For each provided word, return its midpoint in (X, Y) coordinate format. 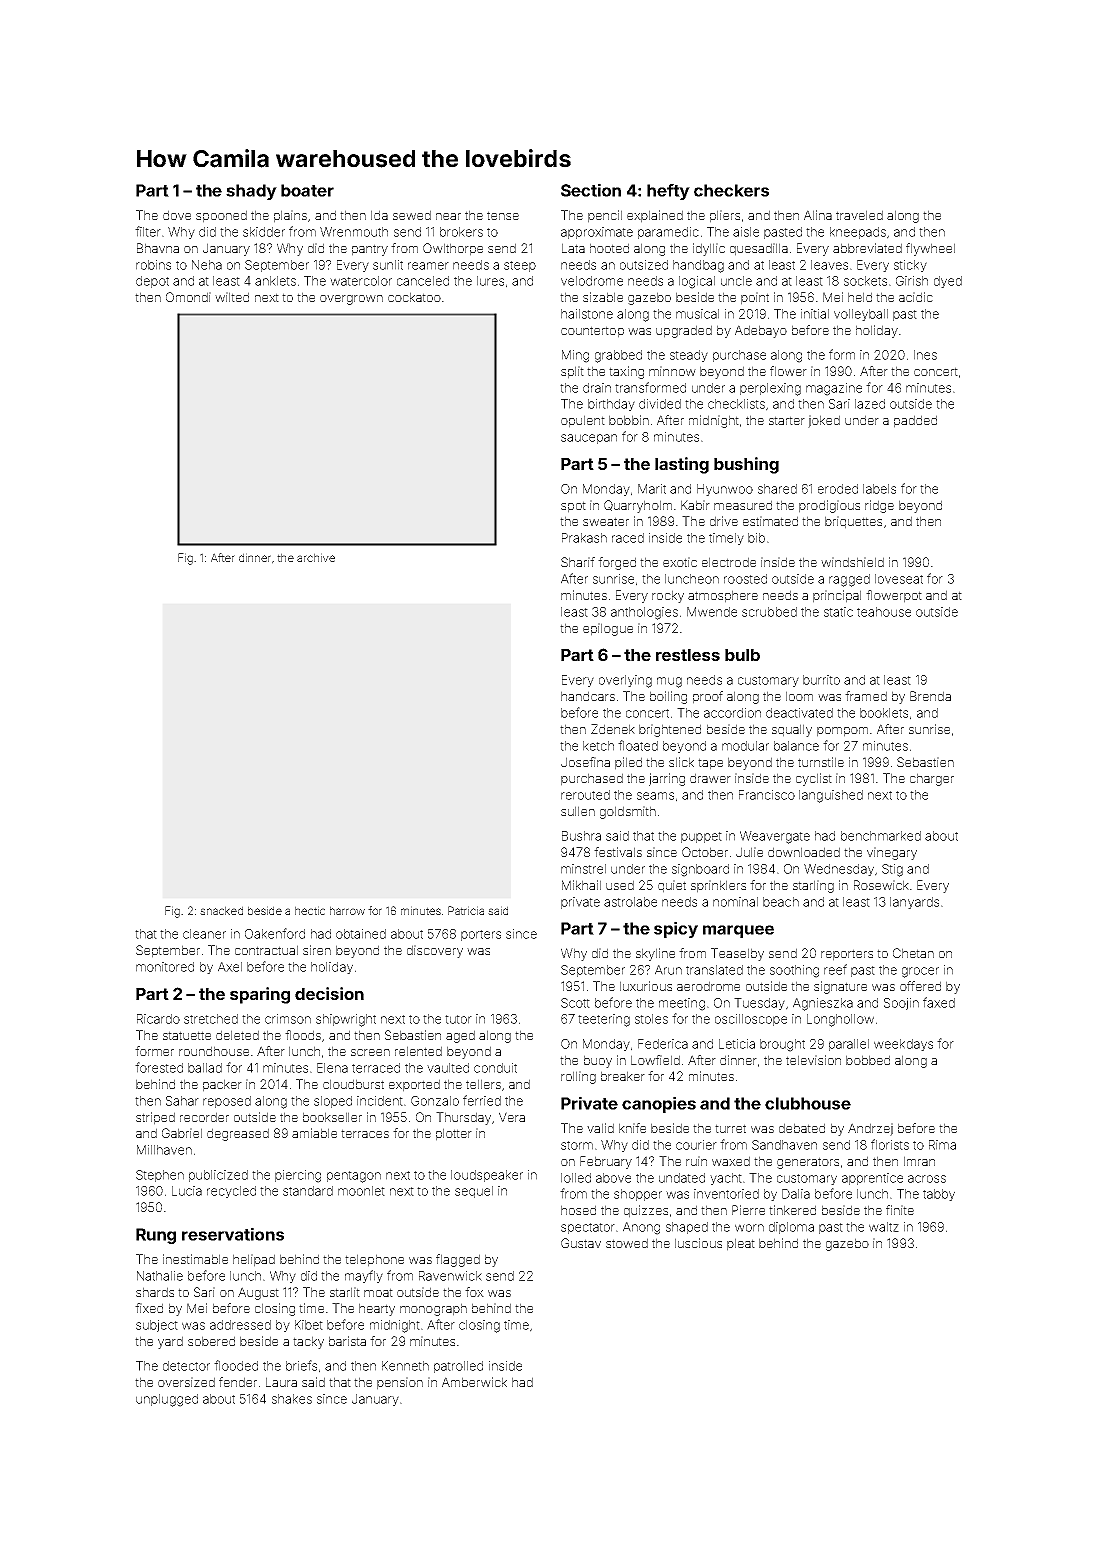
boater (307, 190)
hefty (668, 192)
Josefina (585, 762)
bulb (742, 655)
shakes (292, 1399)
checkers (731, 190)
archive (316, 557)
